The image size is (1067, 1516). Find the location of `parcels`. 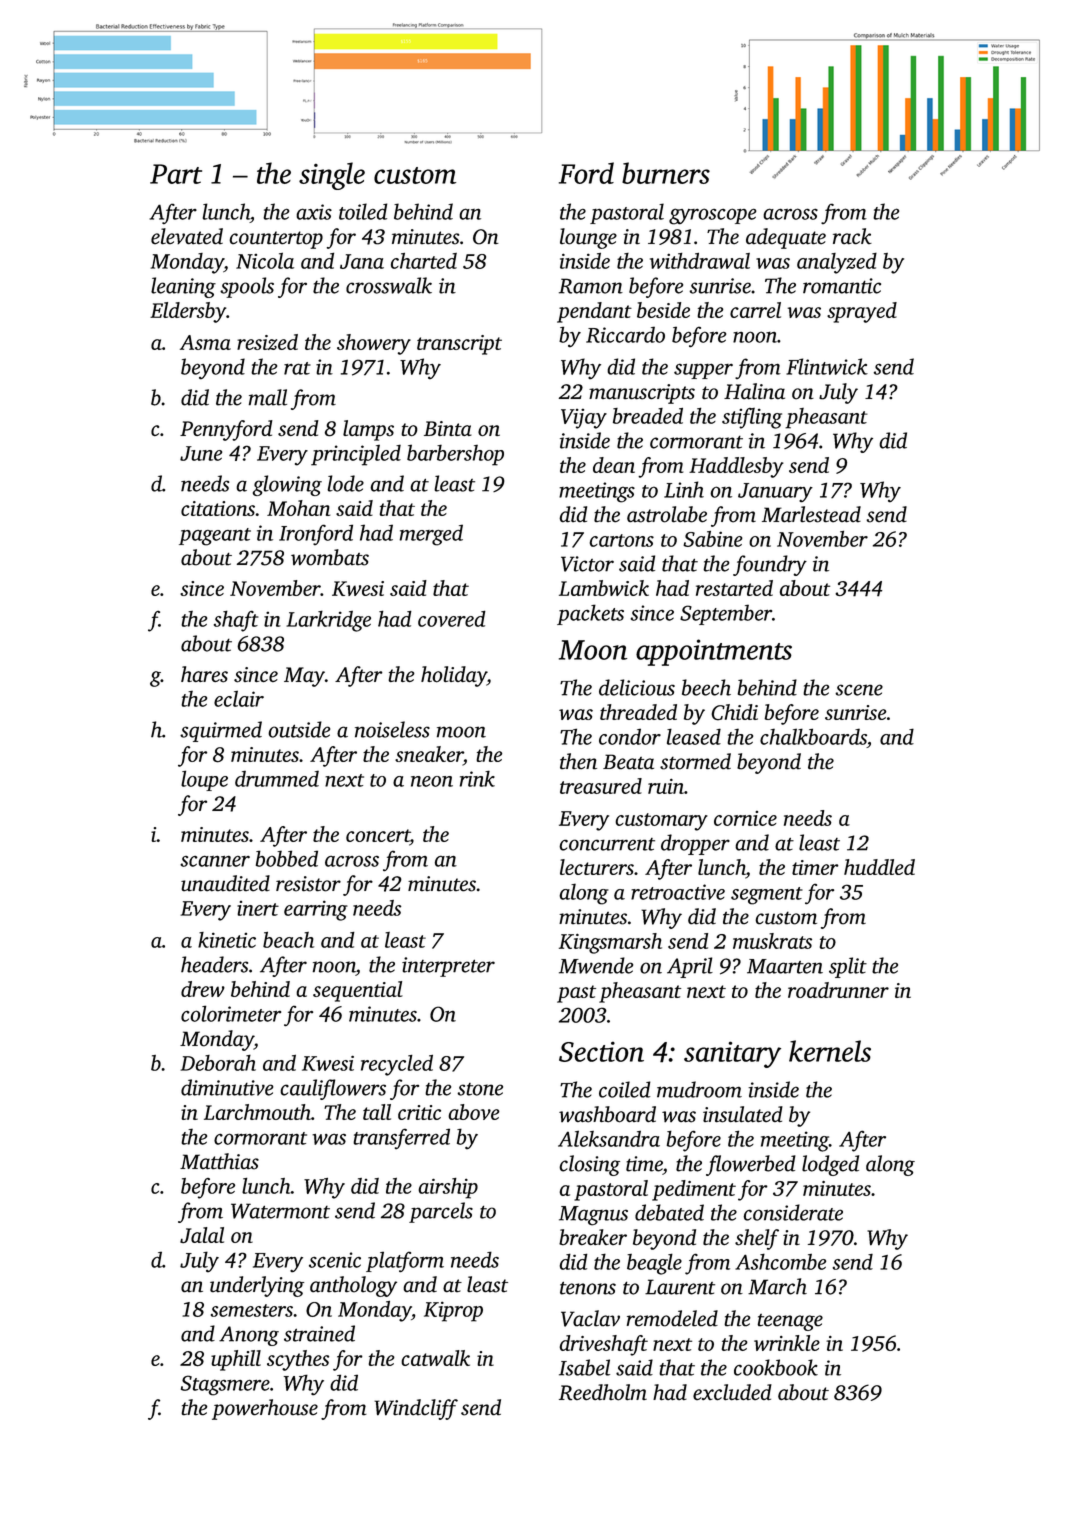

parcels is located at coordinates (441, 1212).
